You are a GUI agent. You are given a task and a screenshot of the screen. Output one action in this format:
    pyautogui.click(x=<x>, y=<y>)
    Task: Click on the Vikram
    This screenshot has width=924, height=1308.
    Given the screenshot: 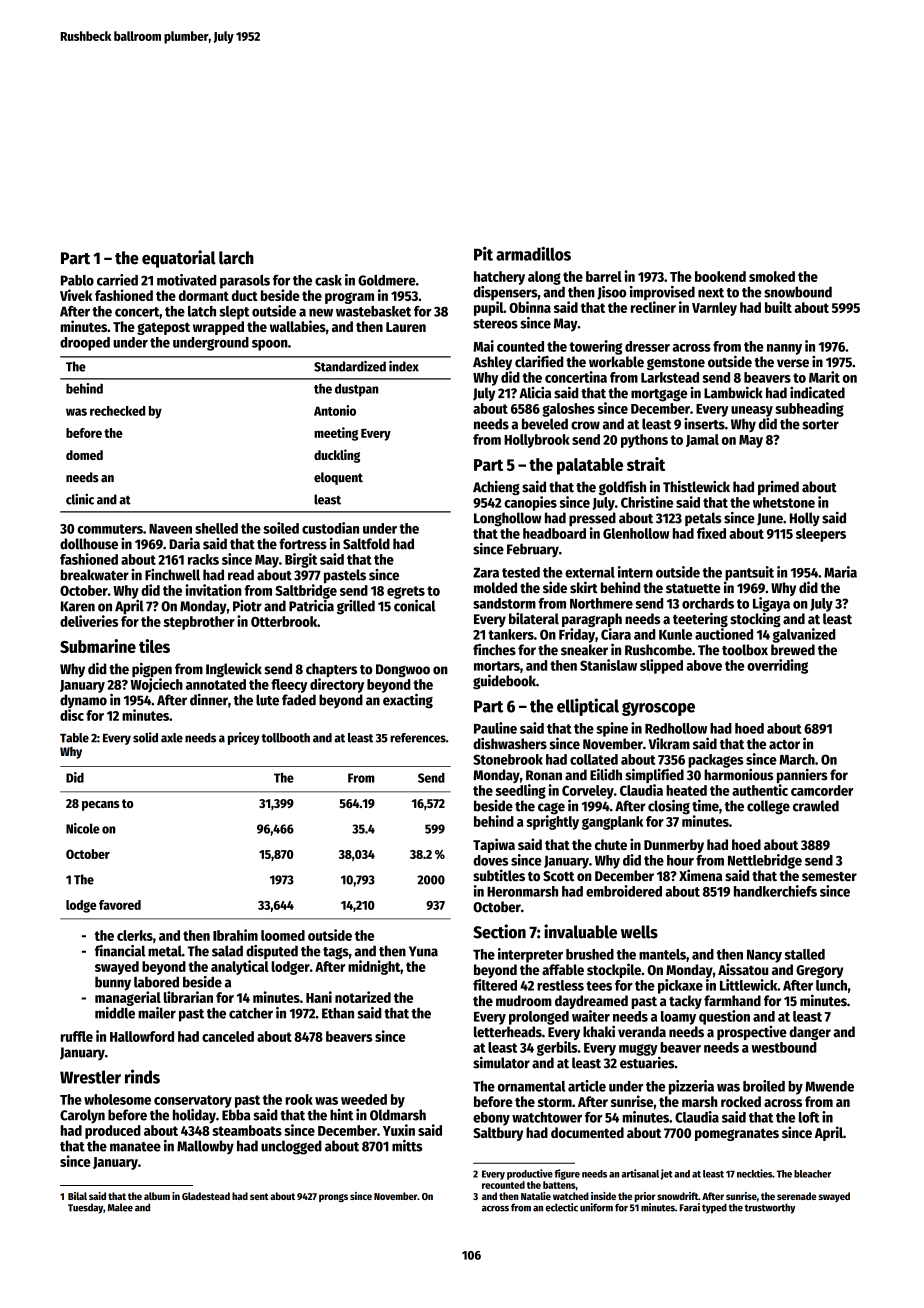 What is the action you would take?
    pyautogui.click(x=669, y=744)
